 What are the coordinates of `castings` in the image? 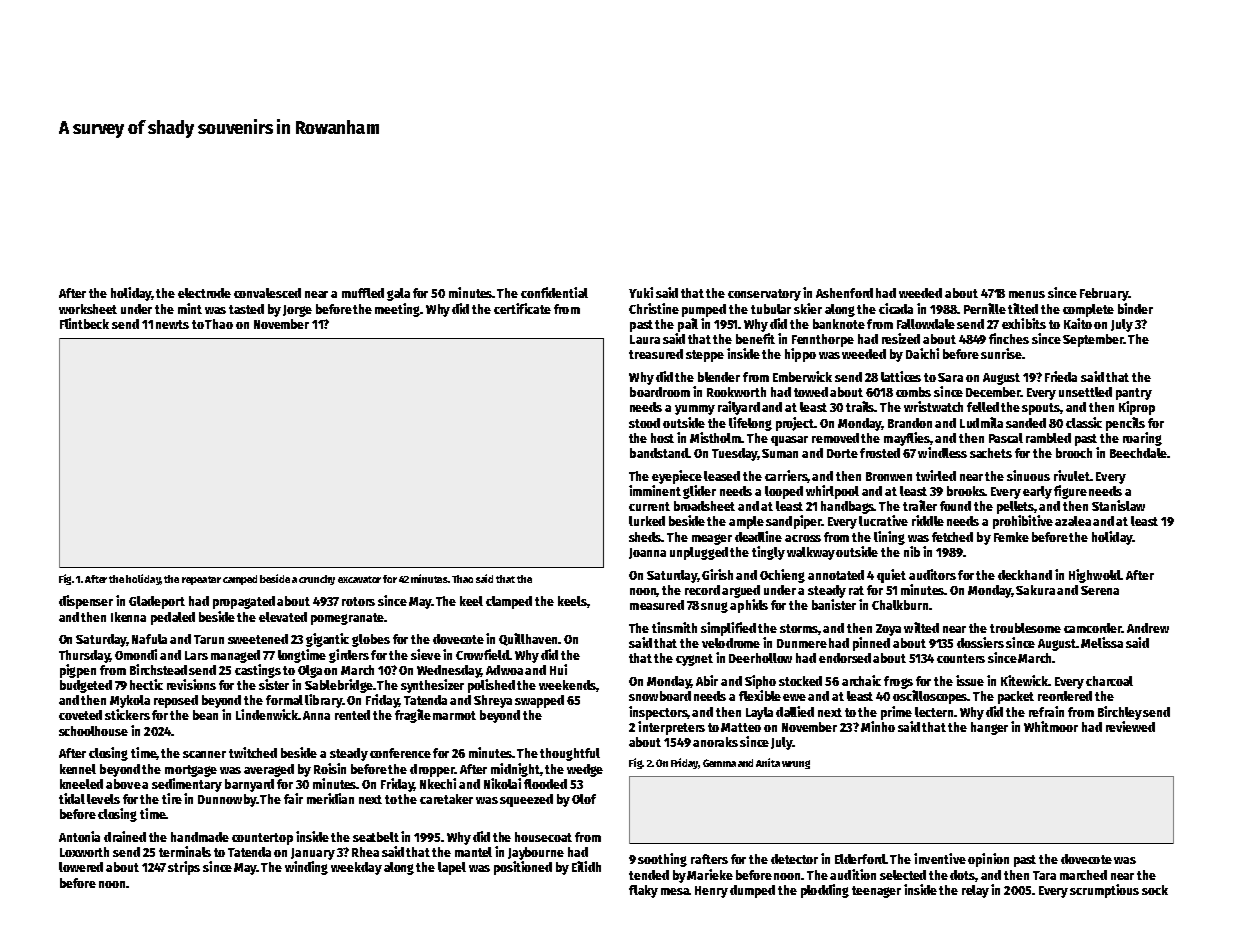 It's located at (258, 671).
